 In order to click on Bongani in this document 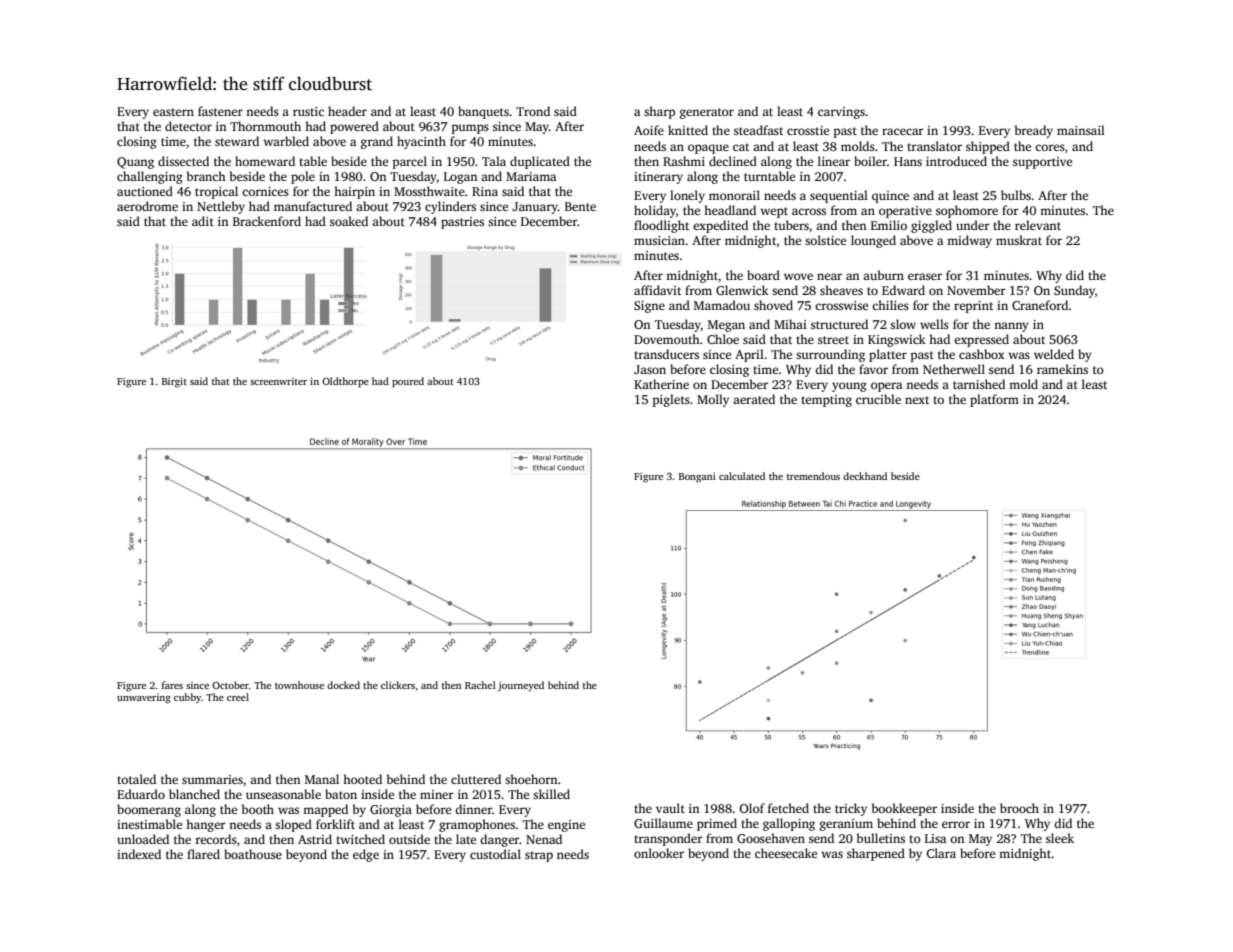, I will do `click(697, 477)`.
